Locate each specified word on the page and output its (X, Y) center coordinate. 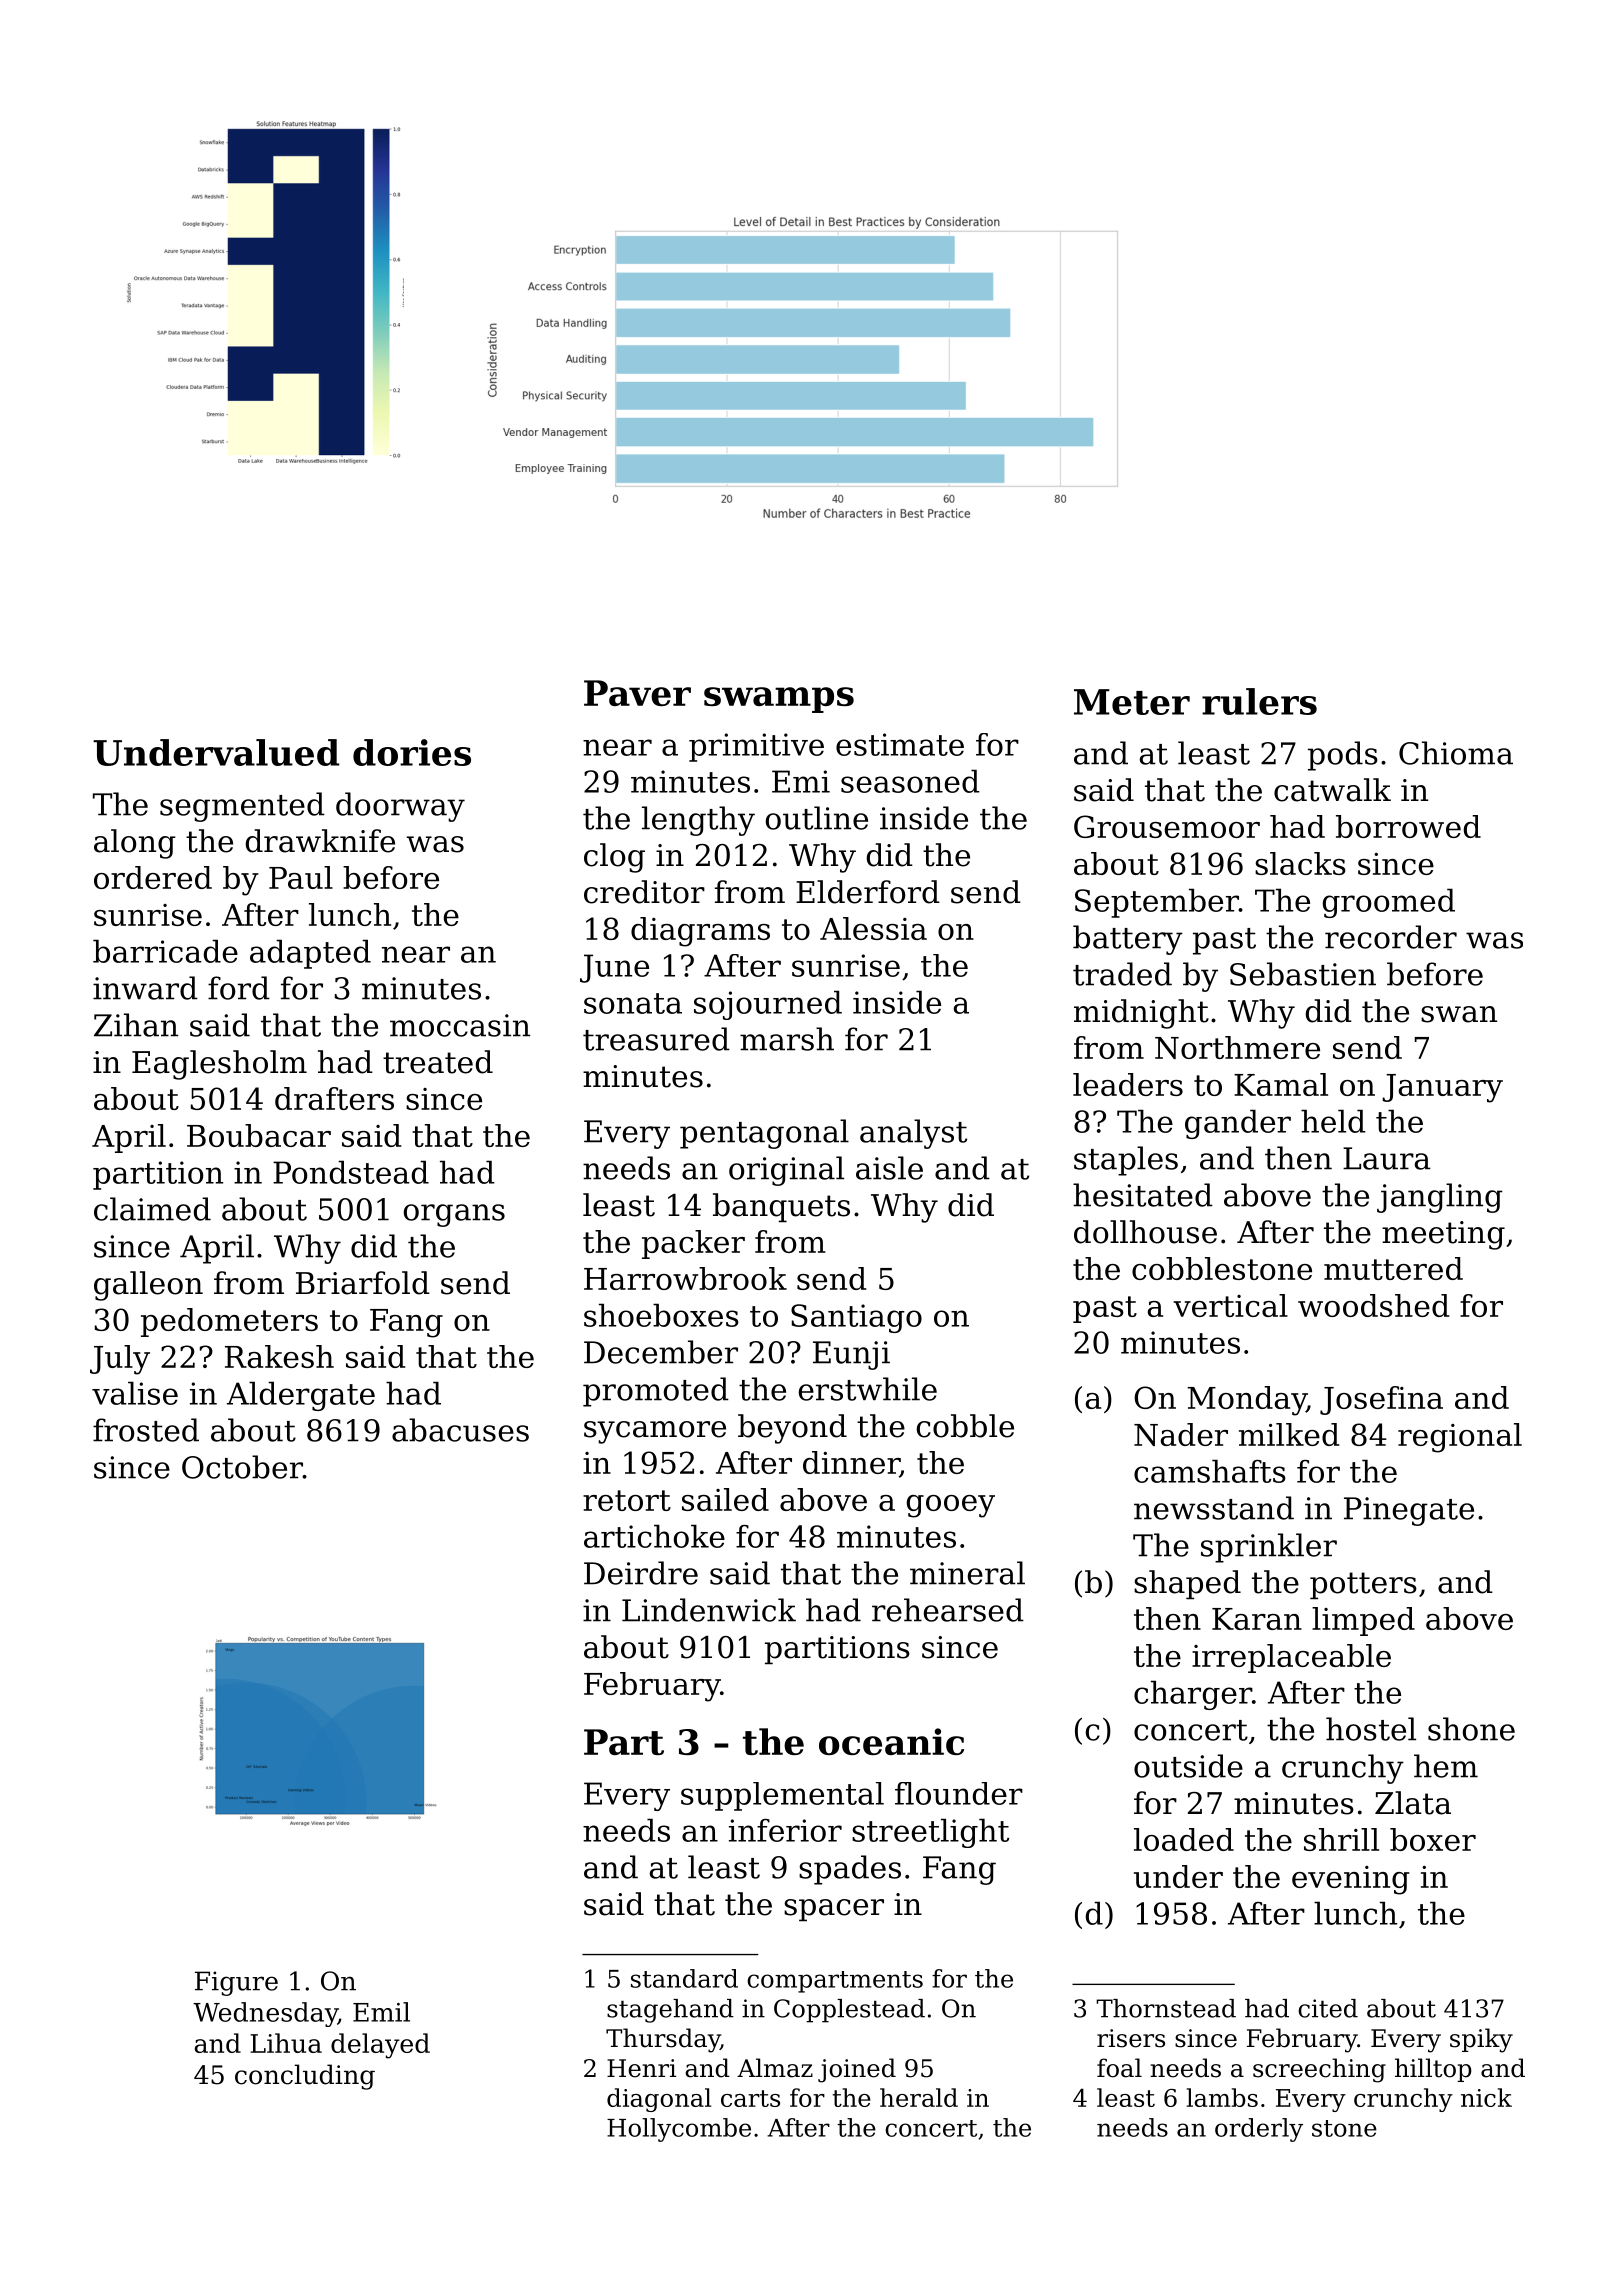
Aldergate (301, 1396)
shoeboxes (661, 1315)
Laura (1387, 1158)
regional (1460, 1438)
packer (693, 1244)
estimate (900, 744)
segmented (242, 807)
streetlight (930, 1833)
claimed (152, 1209)
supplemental (782, 1796)
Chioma (1456, 753)
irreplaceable (1291, 1658)
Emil (381, 2012)
